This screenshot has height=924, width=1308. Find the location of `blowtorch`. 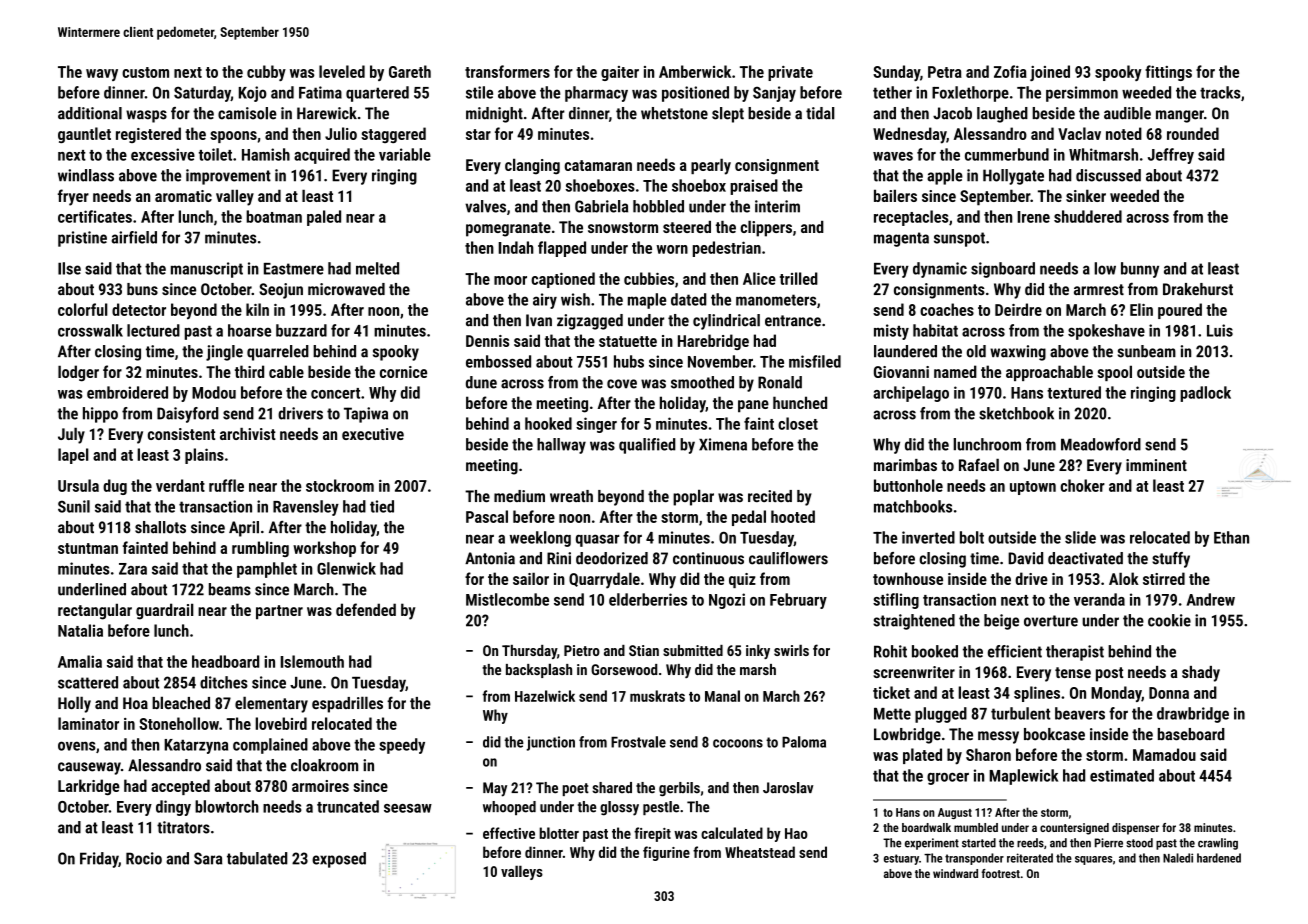

blowtorch is located at coordinates (227, 806).
